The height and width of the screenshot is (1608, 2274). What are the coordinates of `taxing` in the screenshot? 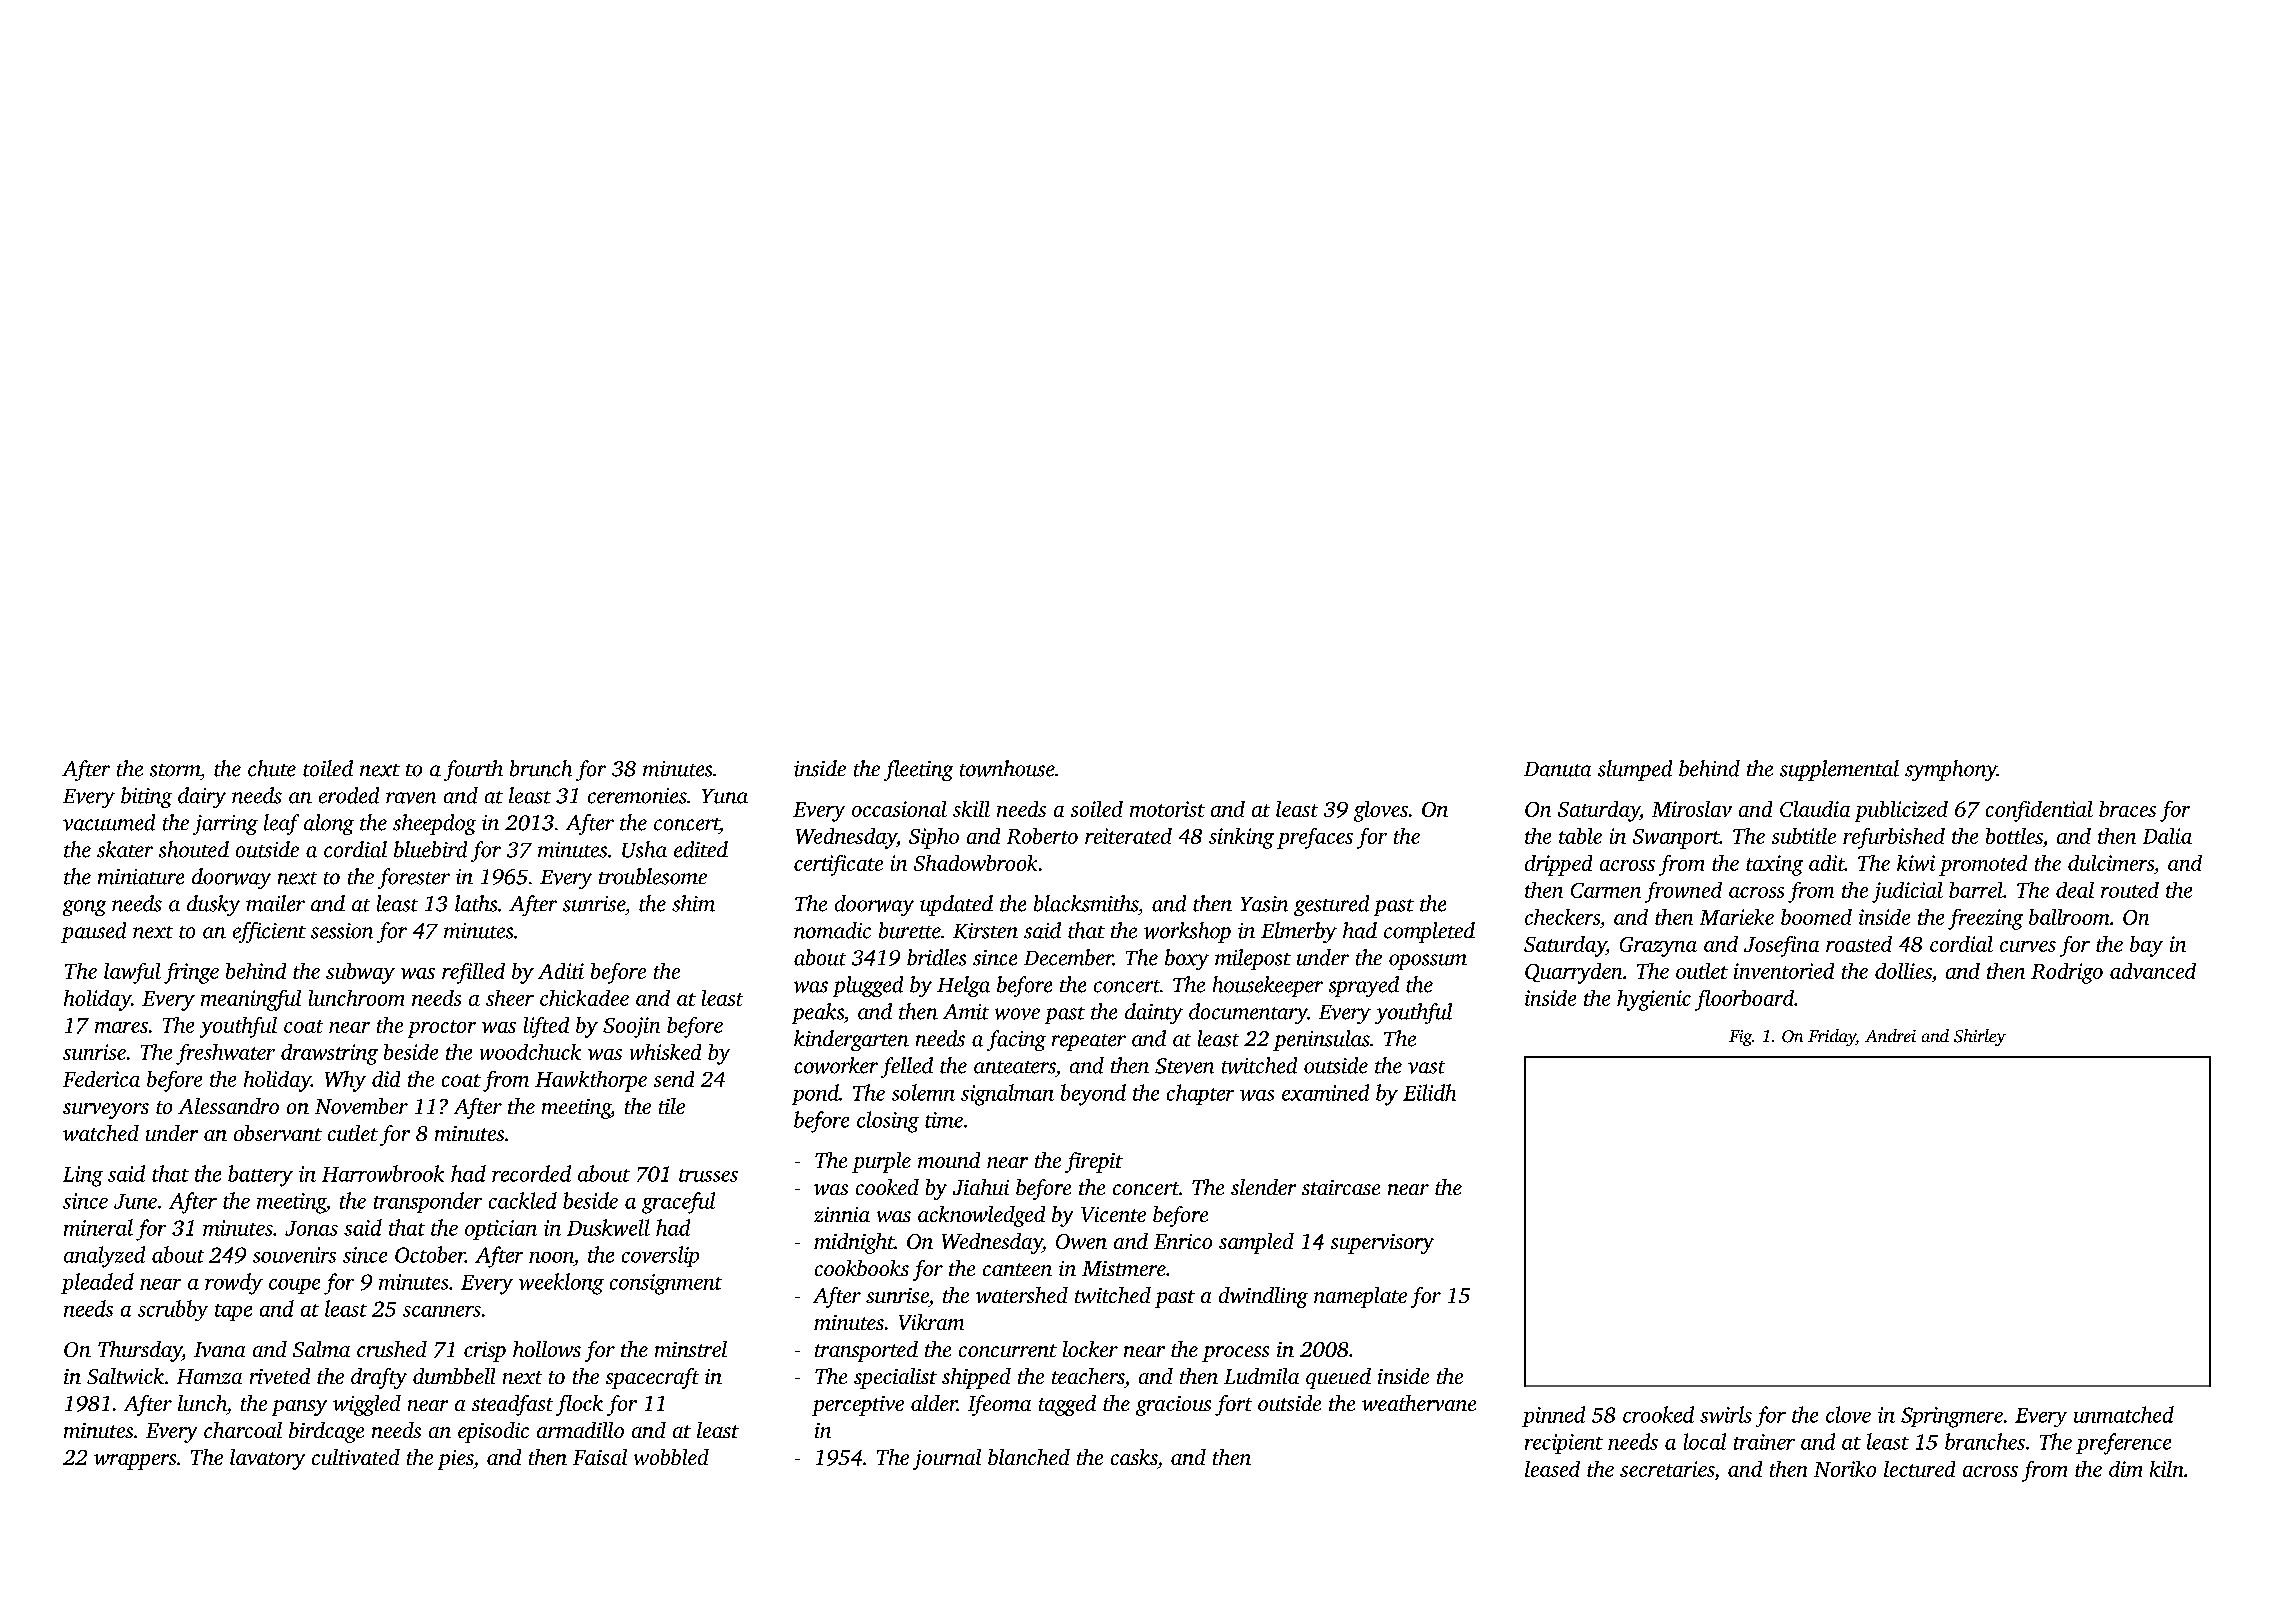 It's located at (1774, 865).
